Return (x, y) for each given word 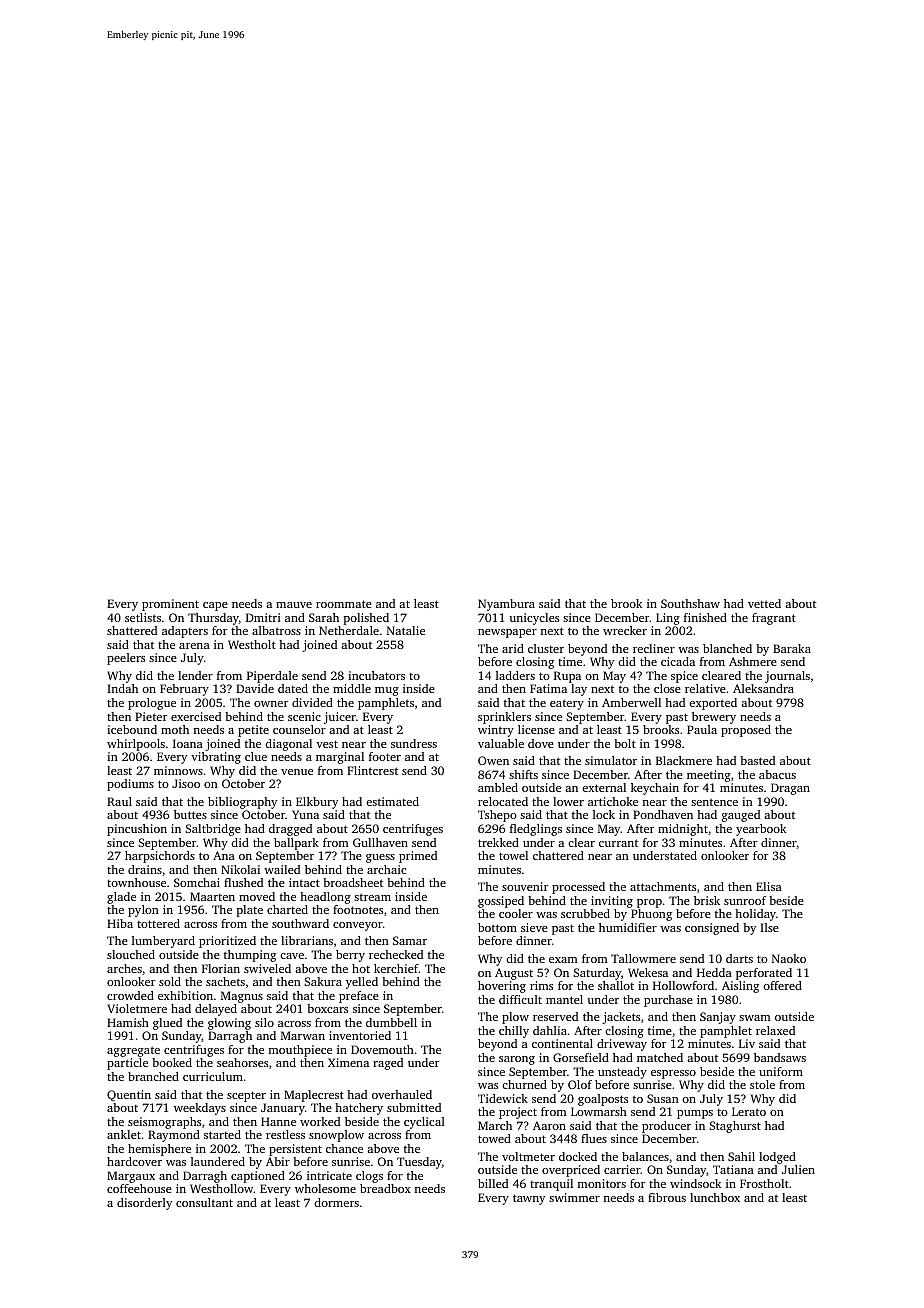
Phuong (651, 915)
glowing (229, 1024)
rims (541, 985)
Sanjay (718, 1018)
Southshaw (690, 603)
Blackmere (684, 760)
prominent (170, 605)
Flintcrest (372, 770)
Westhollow (222, 1188)
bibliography (242, 803)
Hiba (120, 923)
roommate (344, 604)
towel (513, 855)
